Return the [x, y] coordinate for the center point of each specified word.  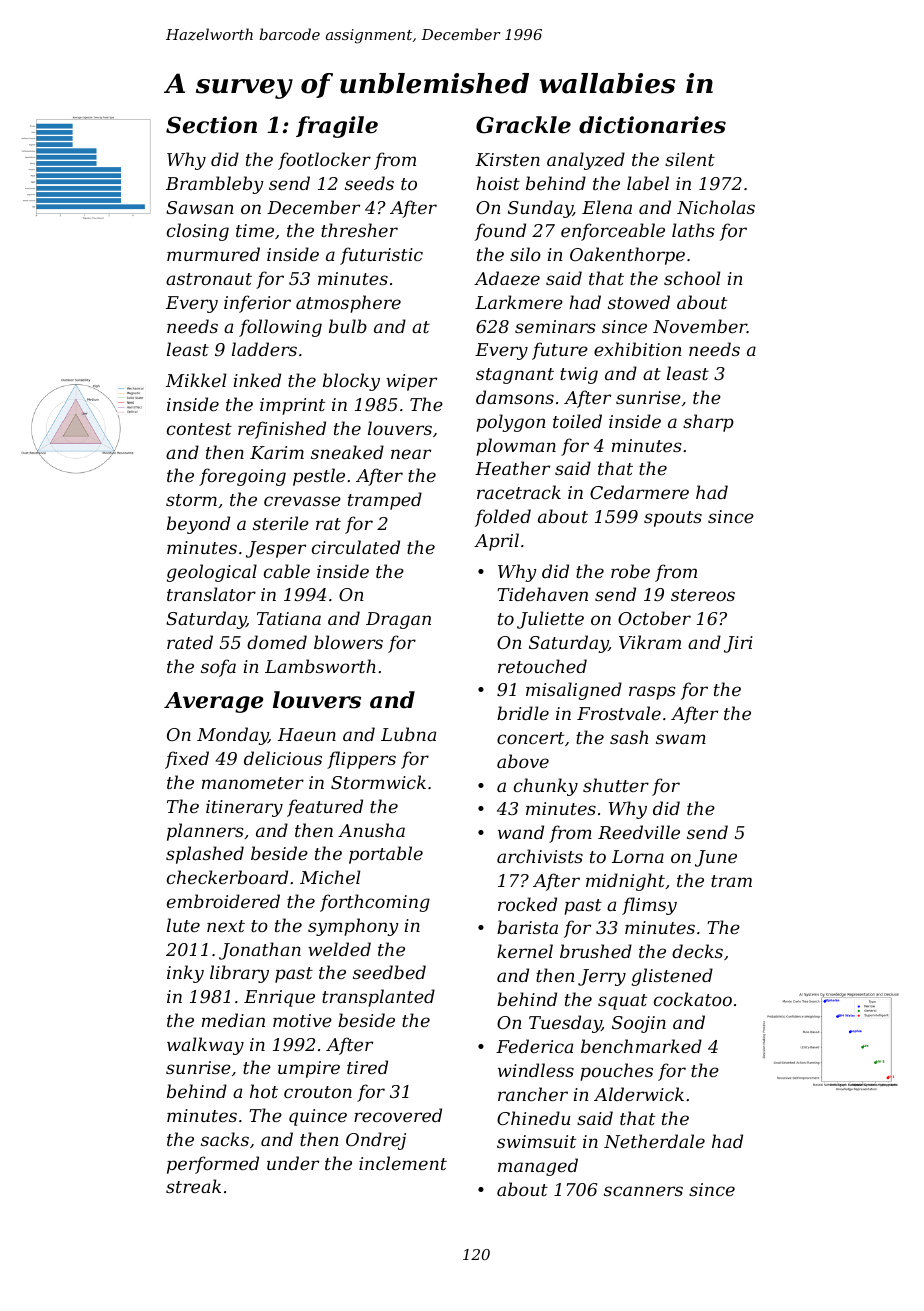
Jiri [738, 644]
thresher [359, 230]
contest [199, 429]
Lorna [638, 856]
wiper [411, 382]
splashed [205, 855]
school [692, 278]
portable [386, 855]
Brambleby [215, 185]
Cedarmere [639, 492]
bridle [523, 713]
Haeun [307, 734]
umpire [309, 1069]
